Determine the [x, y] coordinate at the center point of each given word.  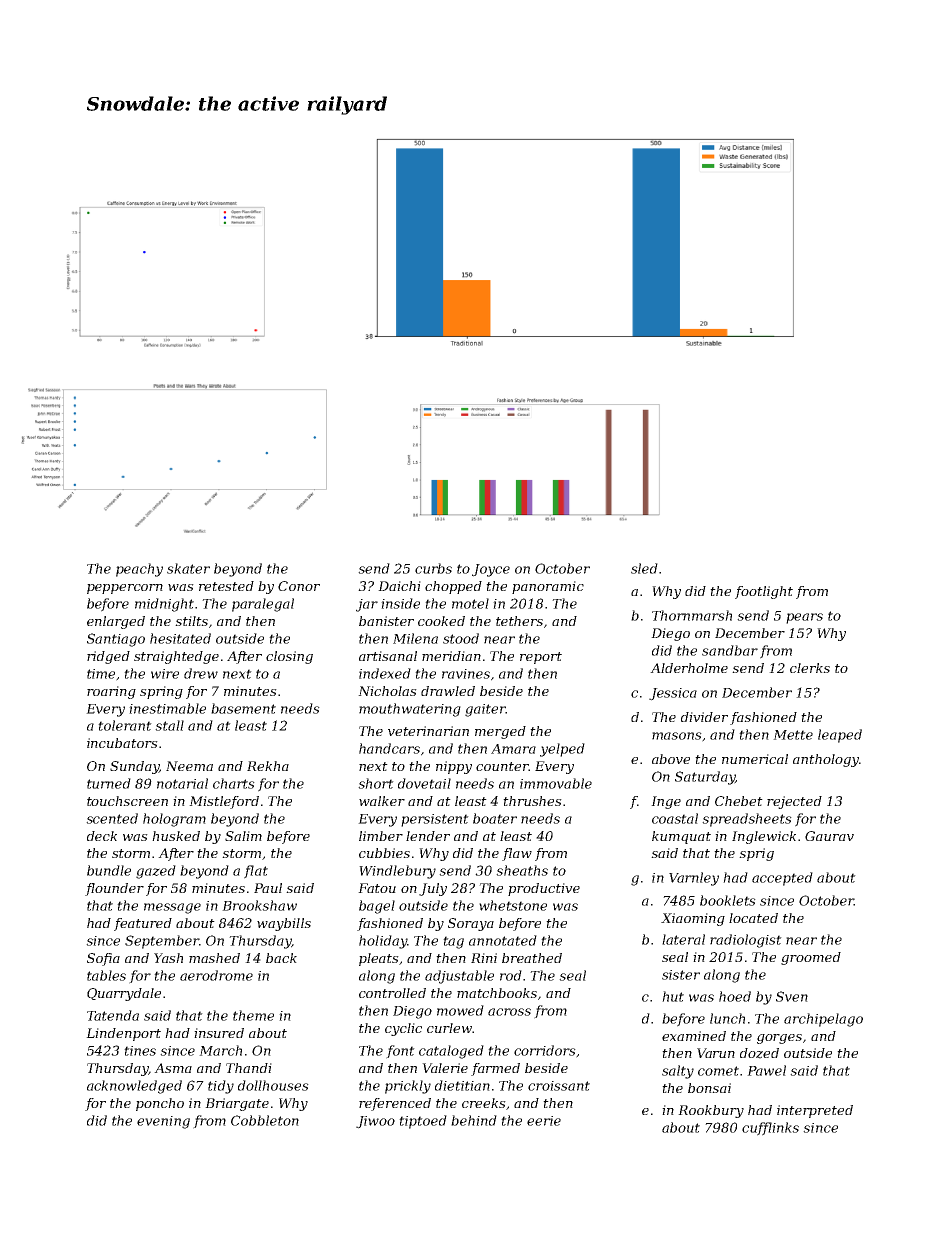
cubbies [384, 853]
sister [681, 975]
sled [644, 568]
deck [102, 836]
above [671, 759]
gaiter [485, 710]
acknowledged [134, 1087]
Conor [299, 586]
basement [243, 708]
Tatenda [113, 1015]
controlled [392, 993]
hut [673, 996]
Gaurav [829, 836]
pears [804, 618]
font [400, 1052]
